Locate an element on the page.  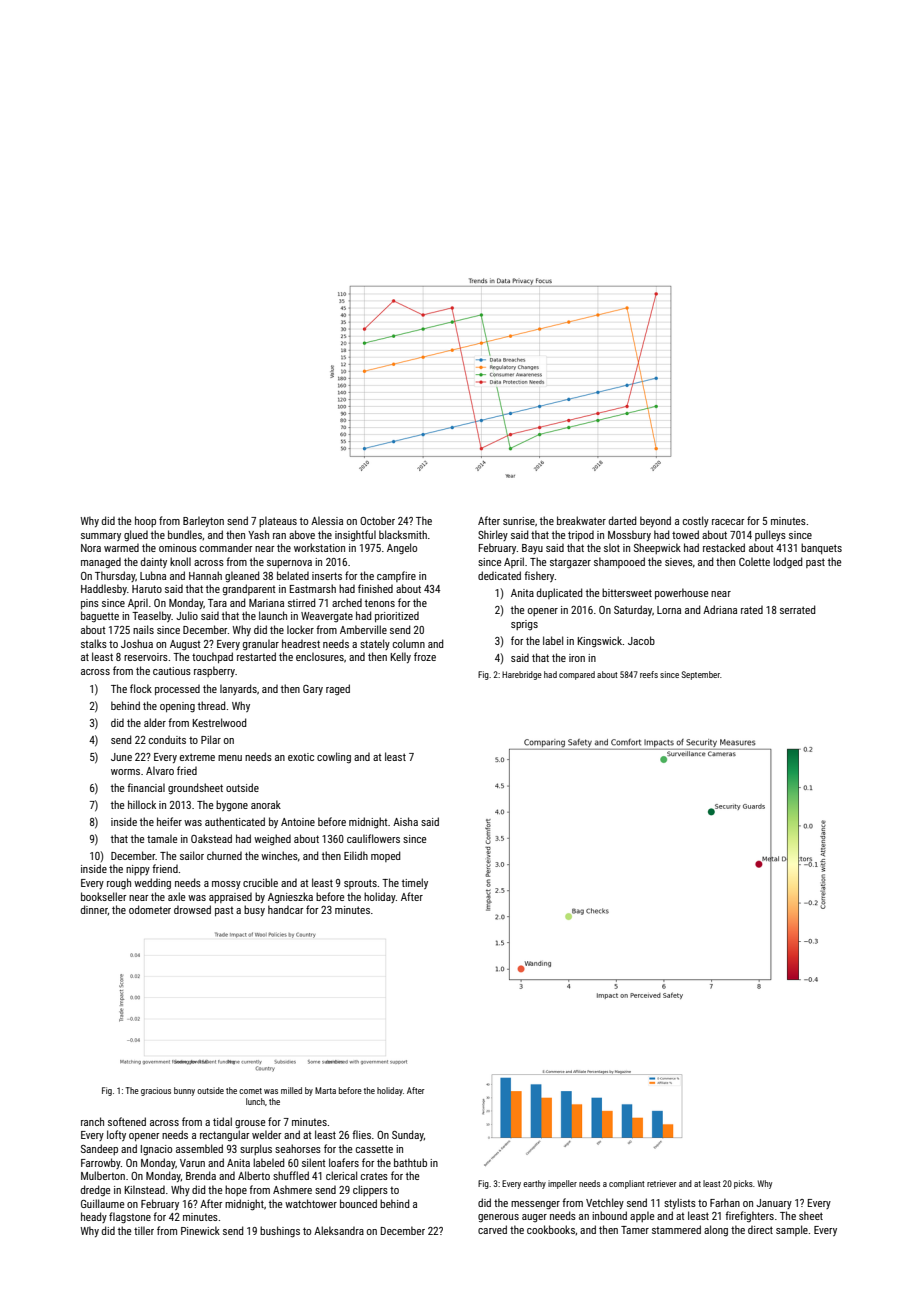
bundles is located at coordinates (185, 534).
